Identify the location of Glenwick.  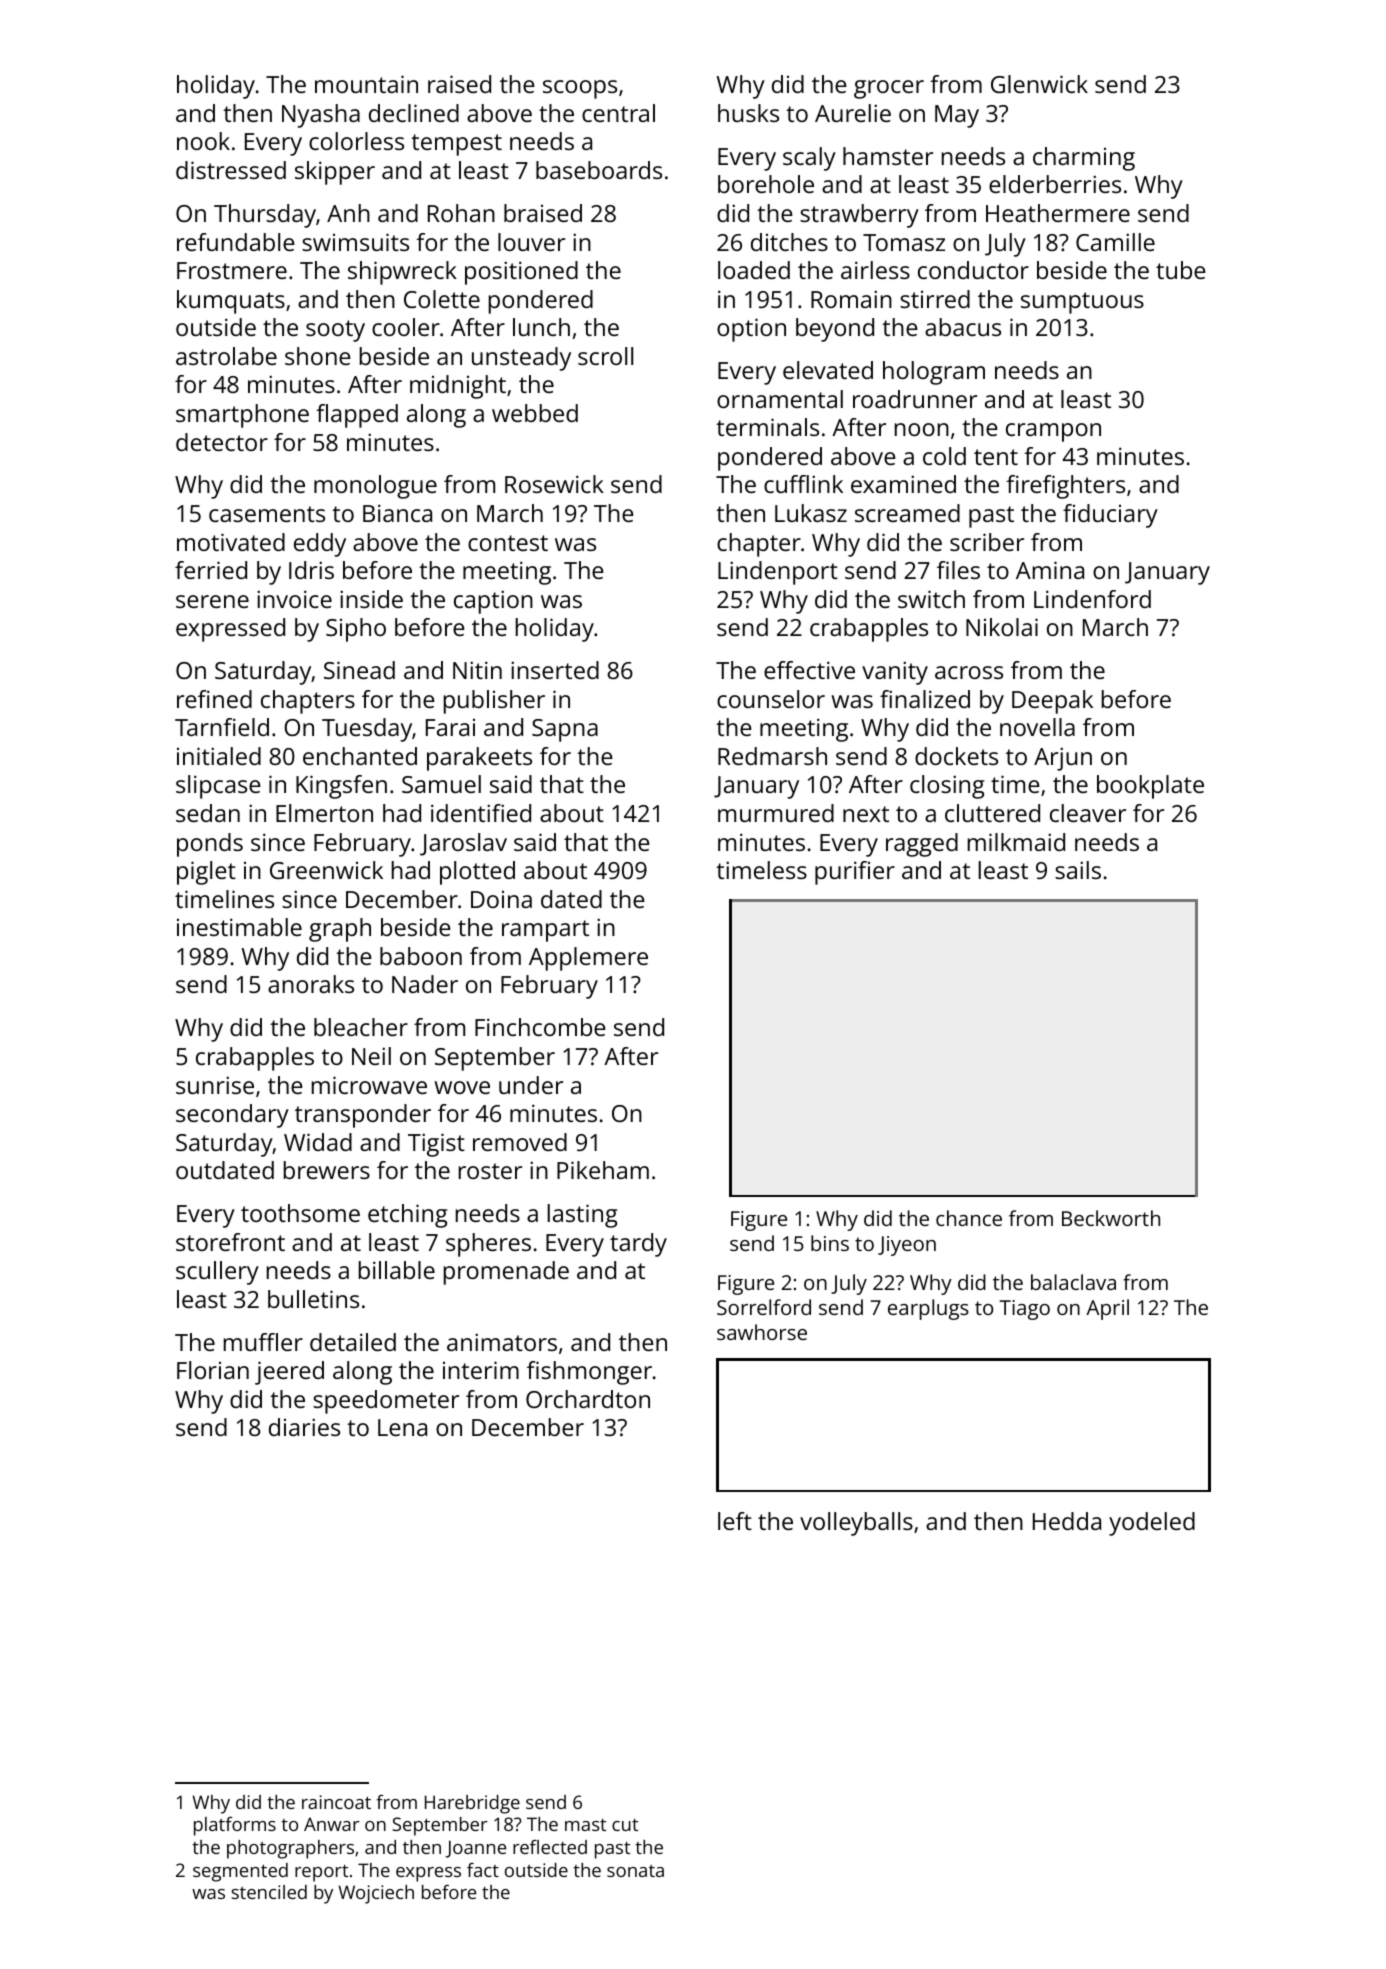
(1039, 84).
